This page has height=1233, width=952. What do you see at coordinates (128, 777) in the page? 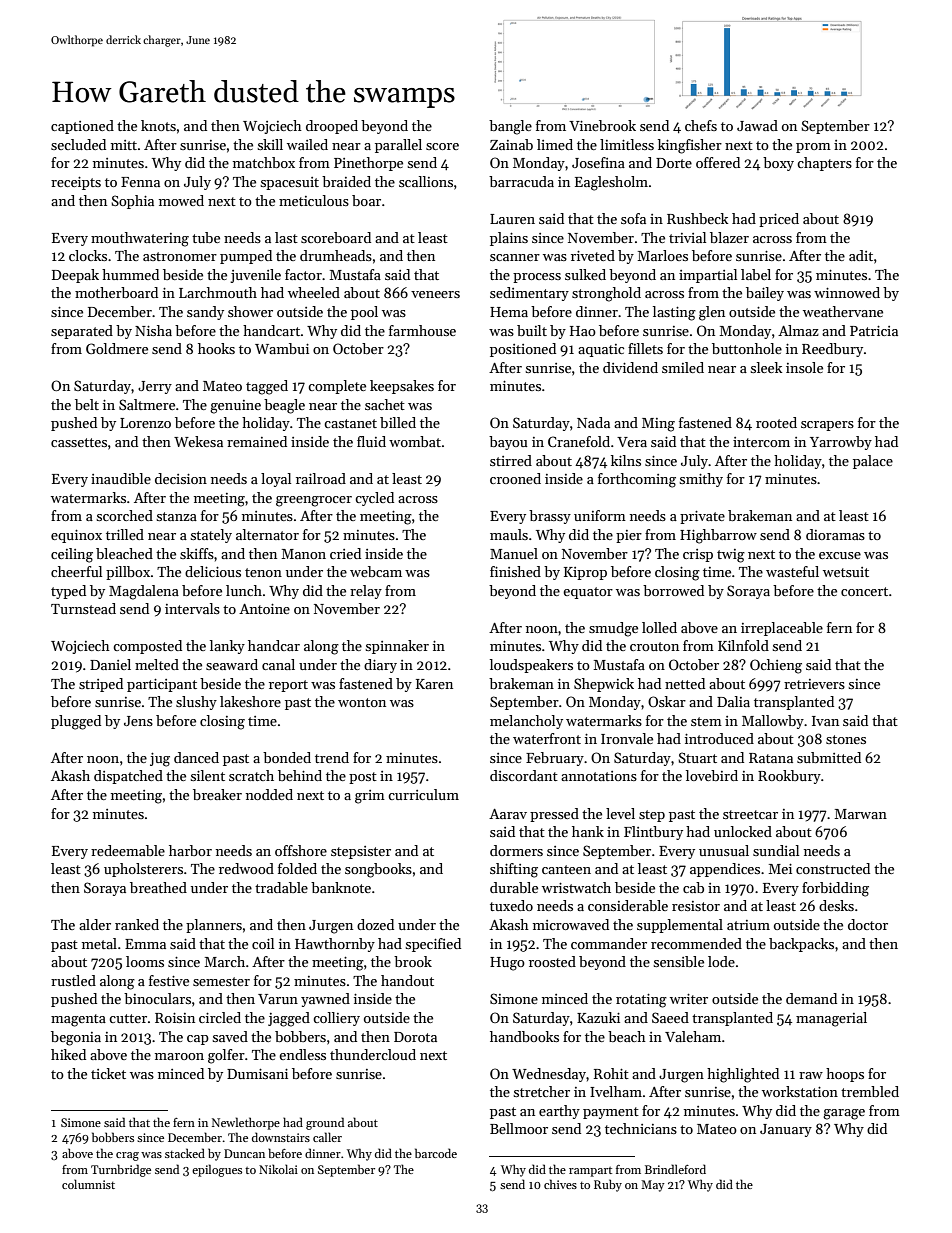
I see `dispatched` at bounding box center [128, 777].
